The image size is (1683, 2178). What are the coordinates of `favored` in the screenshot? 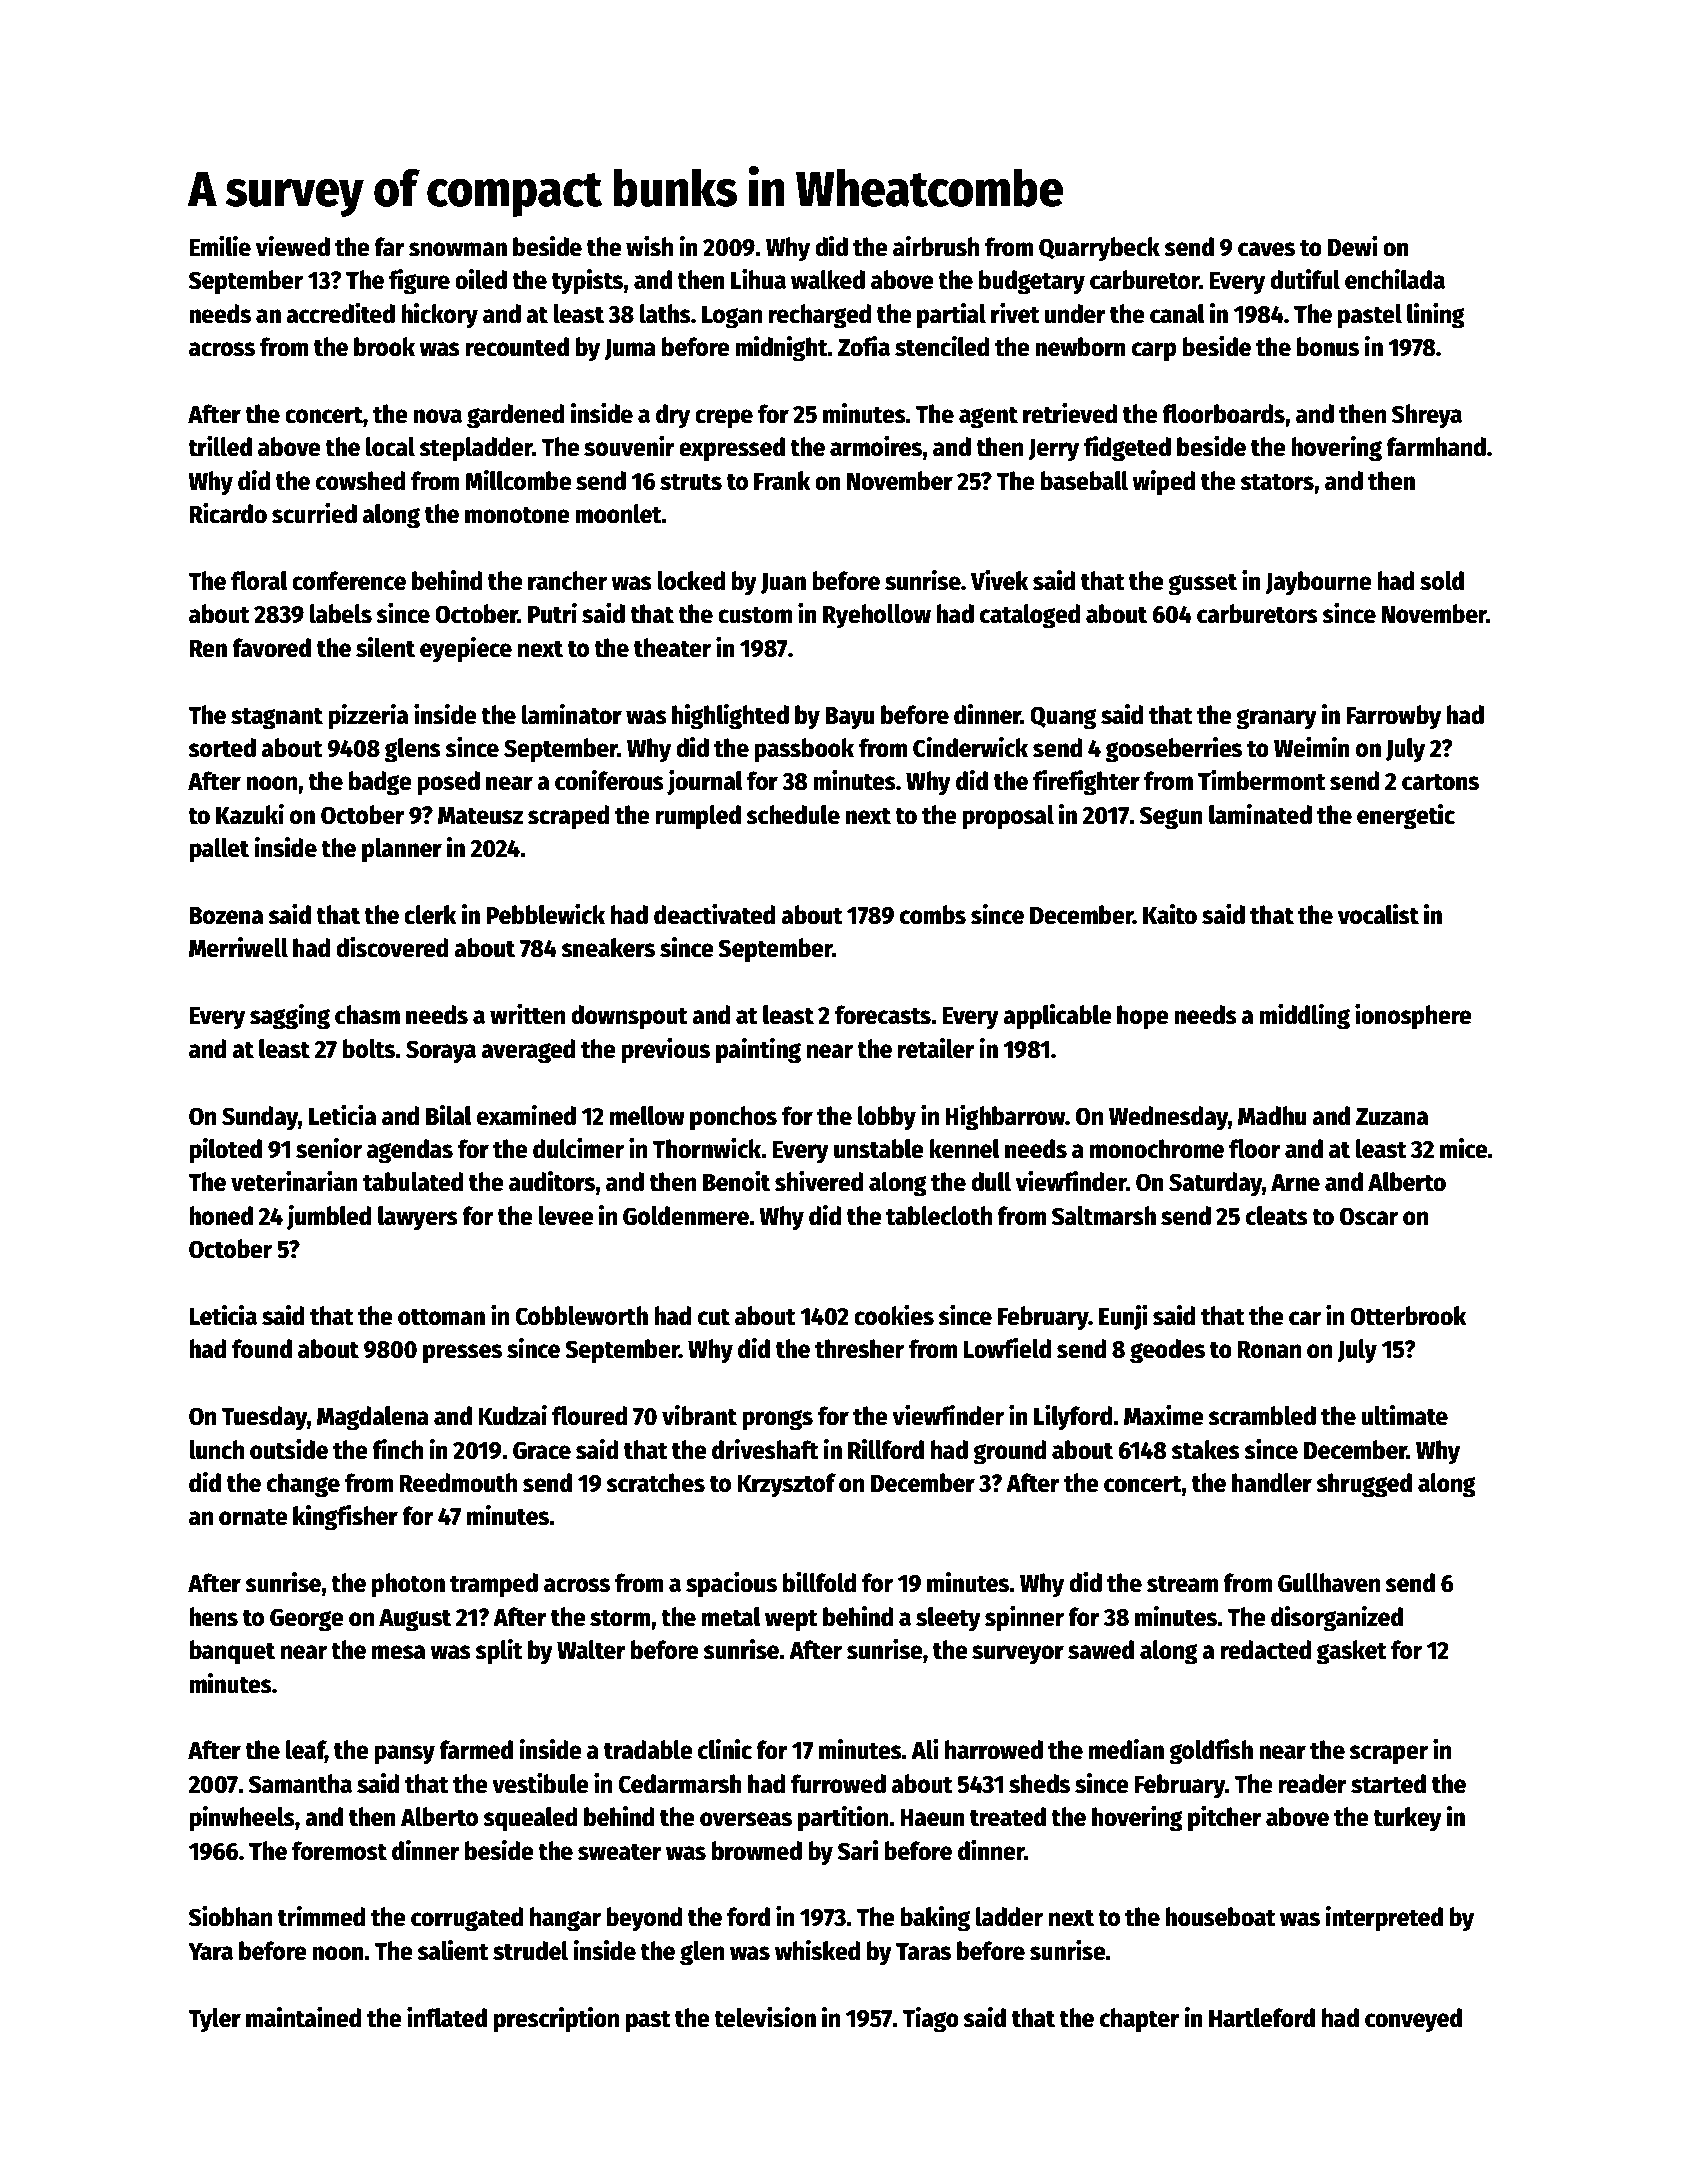 It's located at (271, 648).
